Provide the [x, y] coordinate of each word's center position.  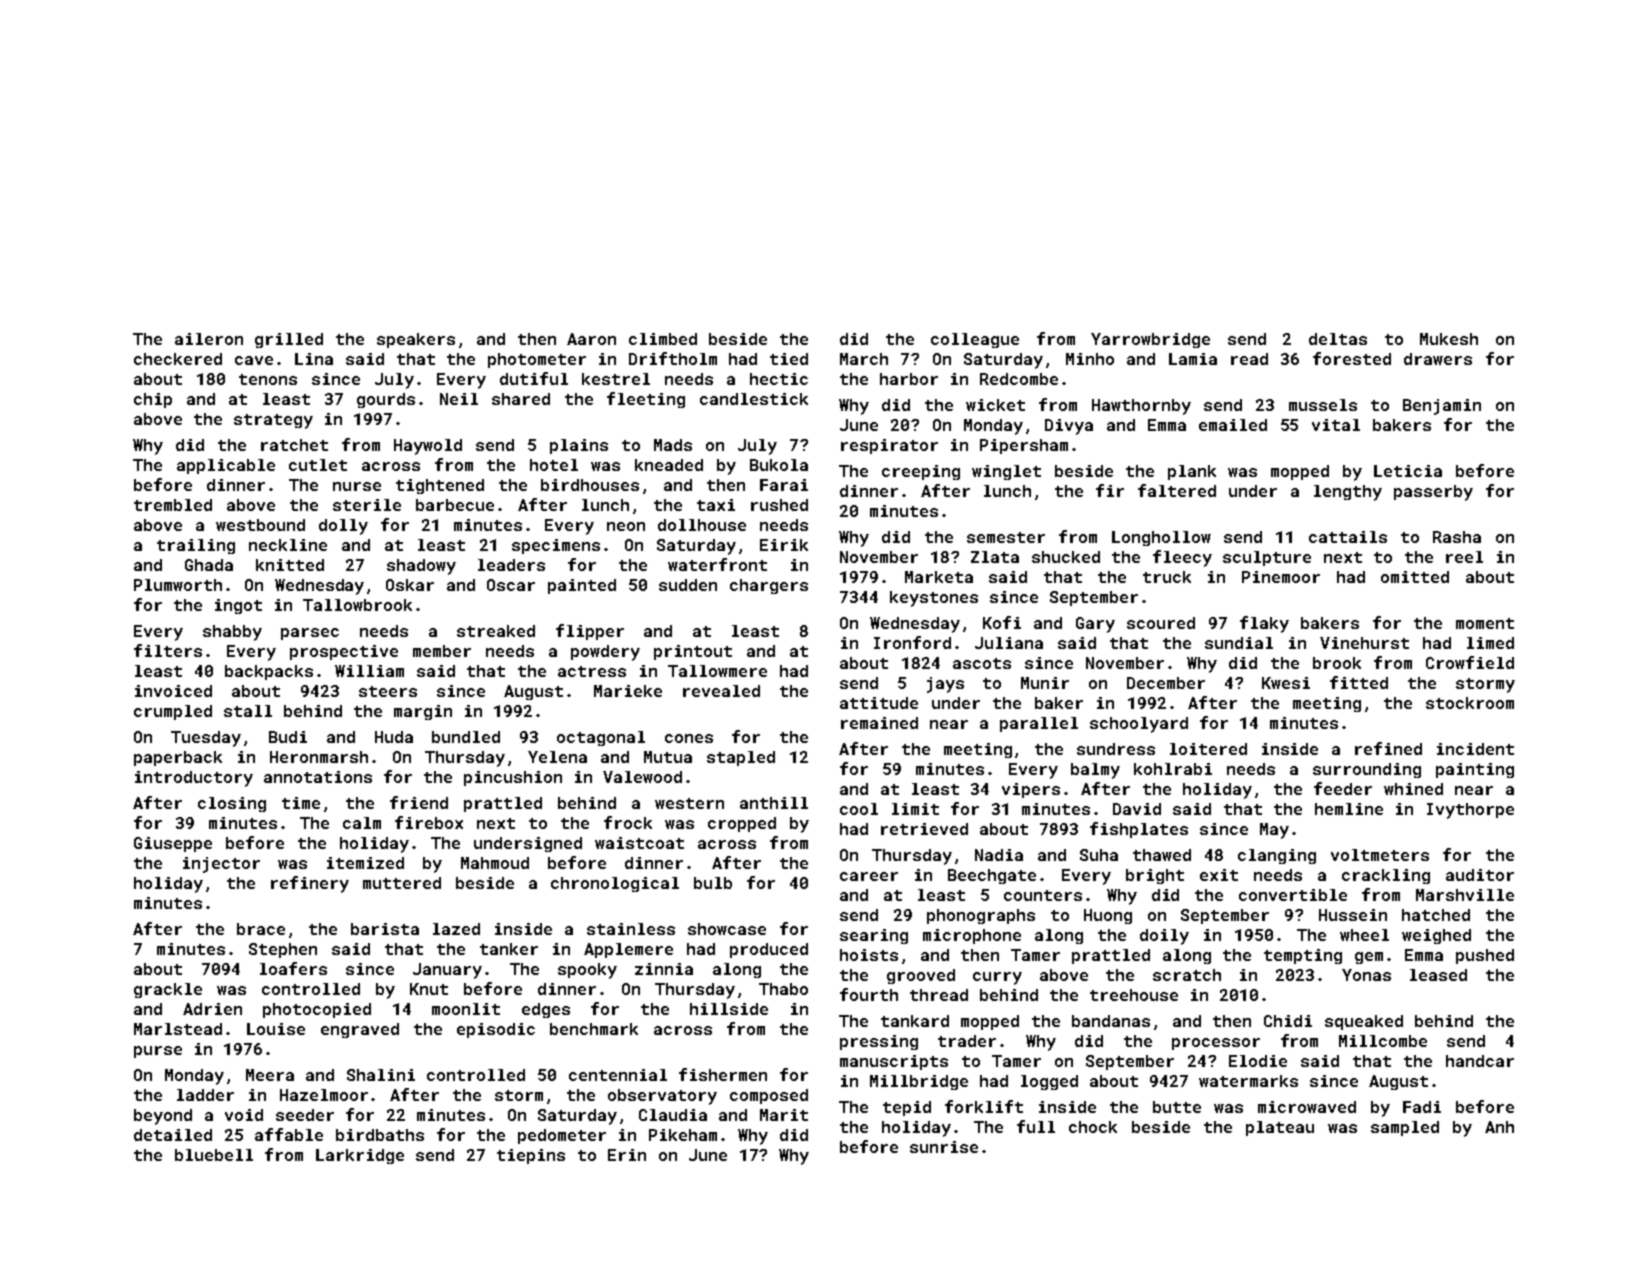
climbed [663, 339]
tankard [915, 1021]
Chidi [1288, 1021]
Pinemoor [1281, 577]
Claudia [673, 1115]
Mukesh [1449, 339]
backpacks [269, 672]
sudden [688, 585]
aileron [209, 339]
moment [1485, 623]
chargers [769, 586]
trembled [173, 505]
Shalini [381, 1075]
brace [261, 929]
